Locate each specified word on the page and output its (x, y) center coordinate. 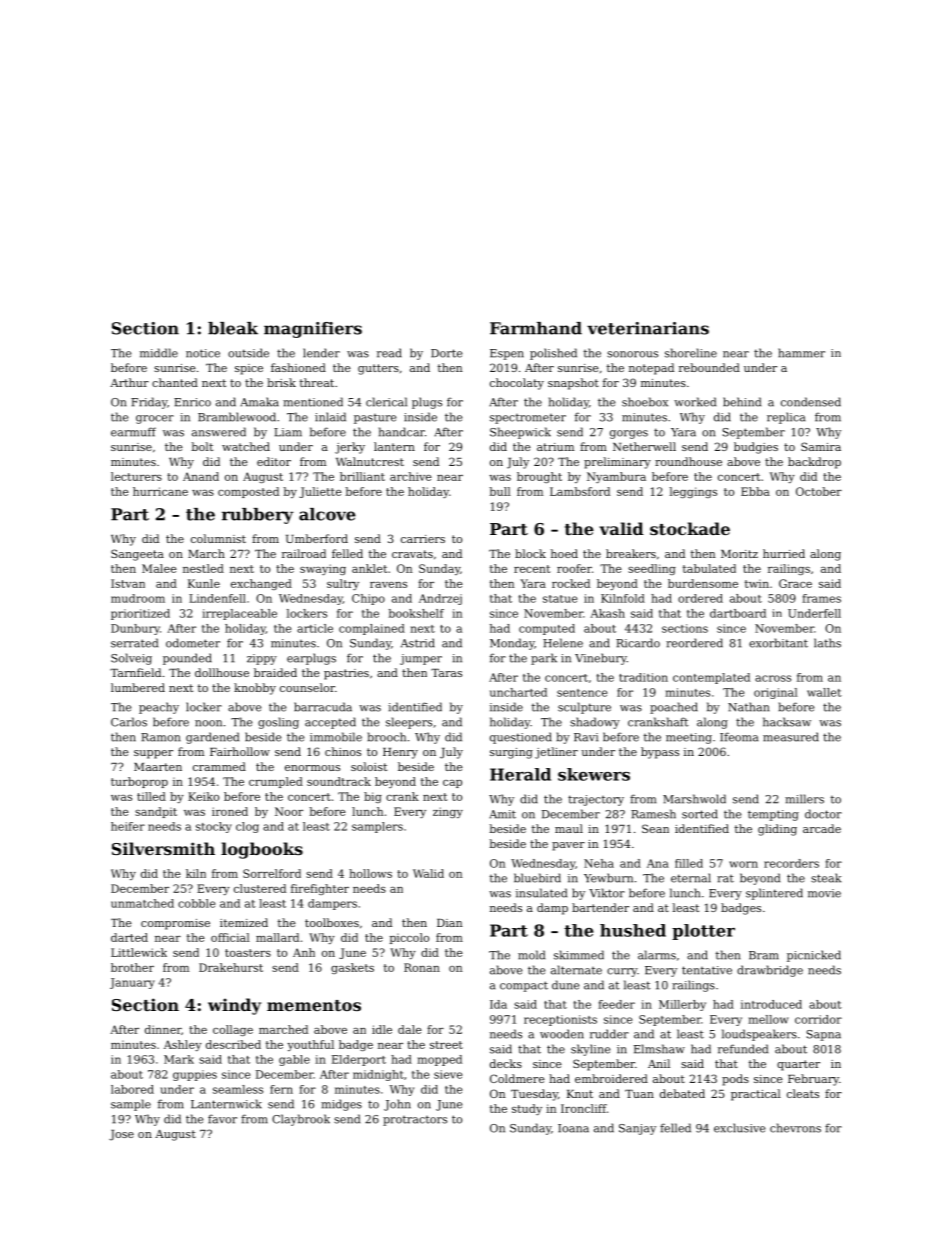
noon (208, 723)
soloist (369, 766)
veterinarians (648, 328)
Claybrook (301, 1120)
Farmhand (536, 328)
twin (757, 584)
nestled (203, 568)
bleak (233, 328)
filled (689, 863)
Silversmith (163, 848)
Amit (502, 814)
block (530, 553)
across (773, 678)
